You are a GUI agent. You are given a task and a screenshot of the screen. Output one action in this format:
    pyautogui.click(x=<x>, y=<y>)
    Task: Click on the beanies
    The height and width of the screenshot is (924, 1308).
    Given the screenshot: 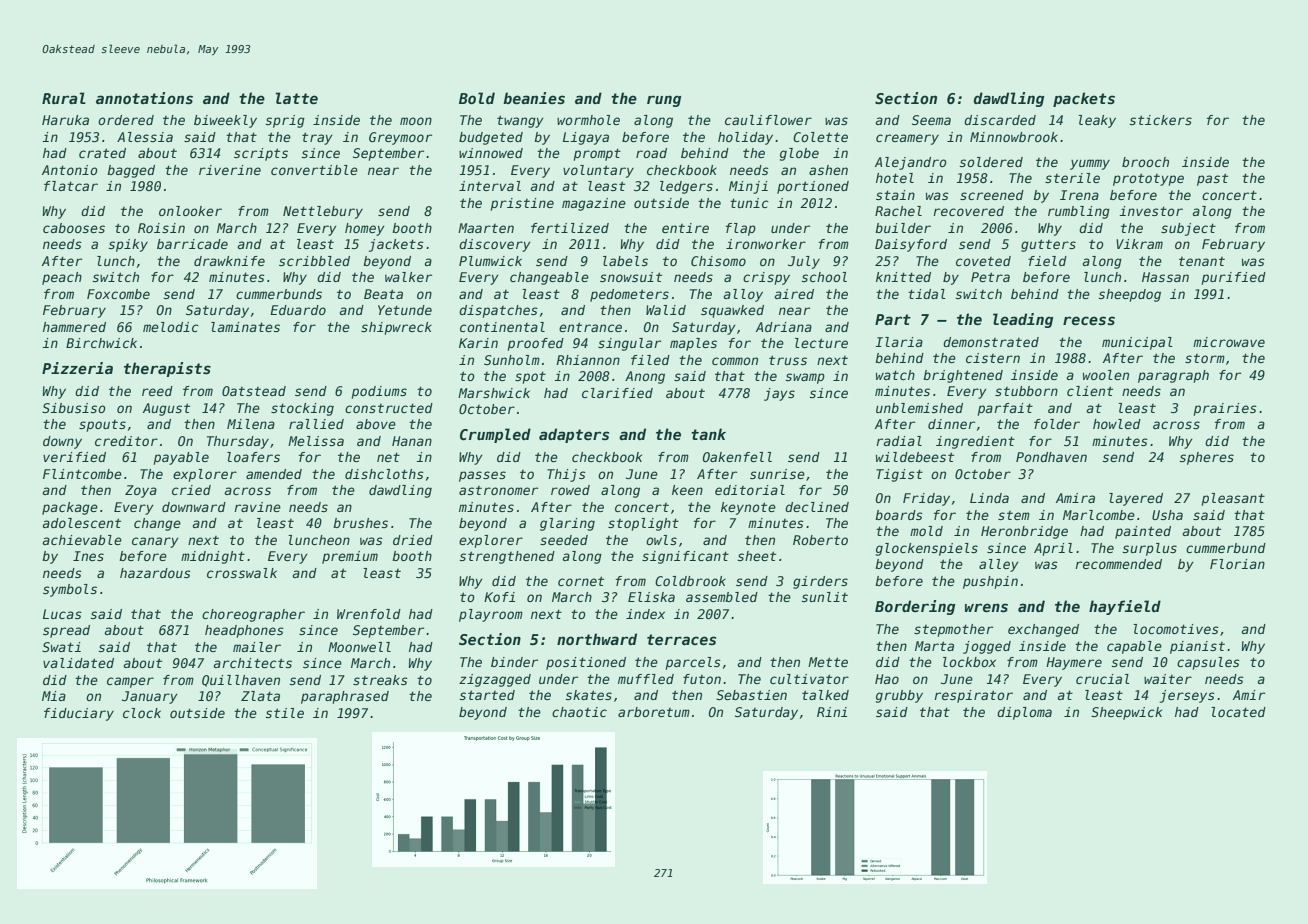 What is the action you would take?
    pyautogui.click(x=534, y=98)
